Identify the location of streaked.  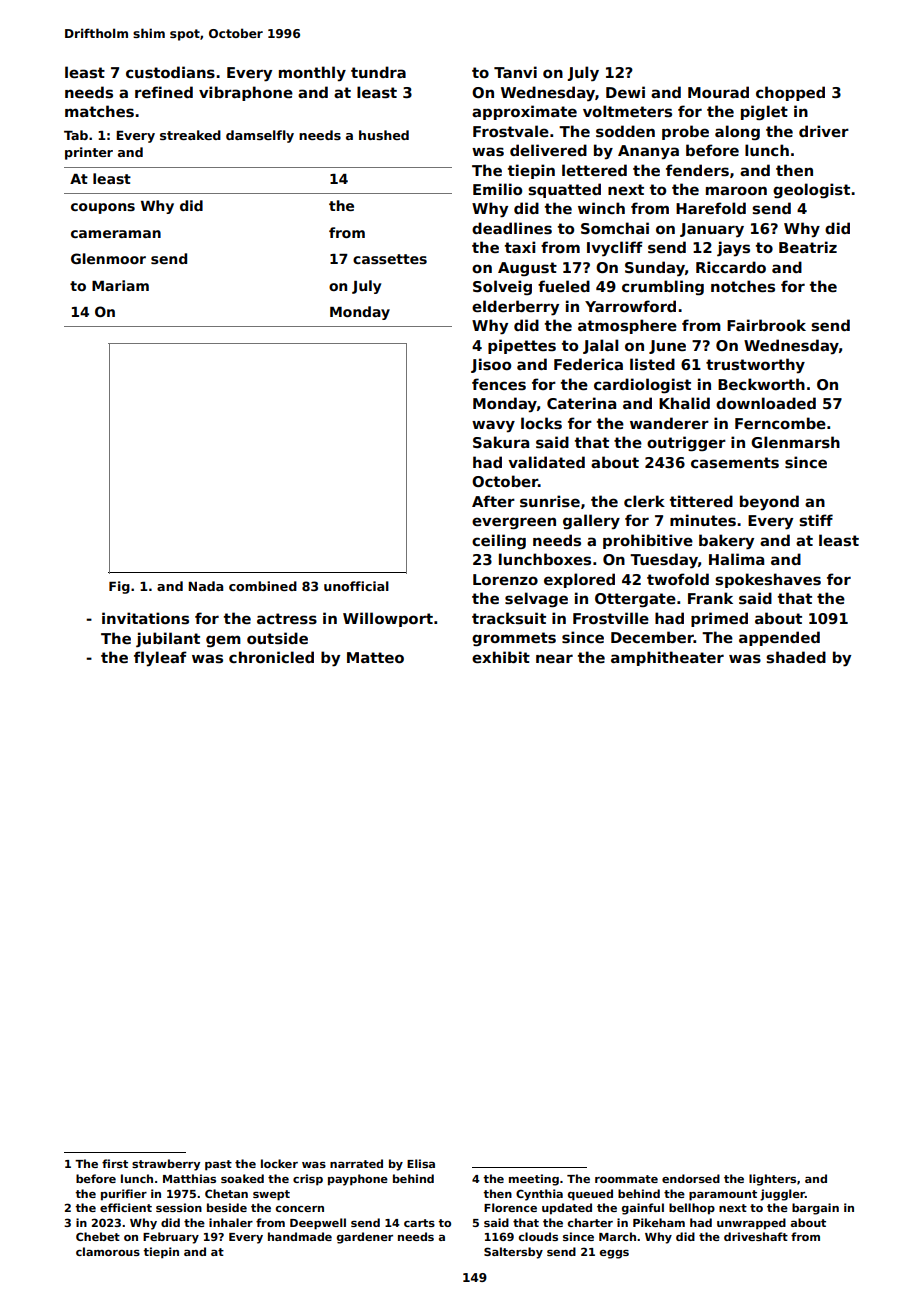
(190, 135).
